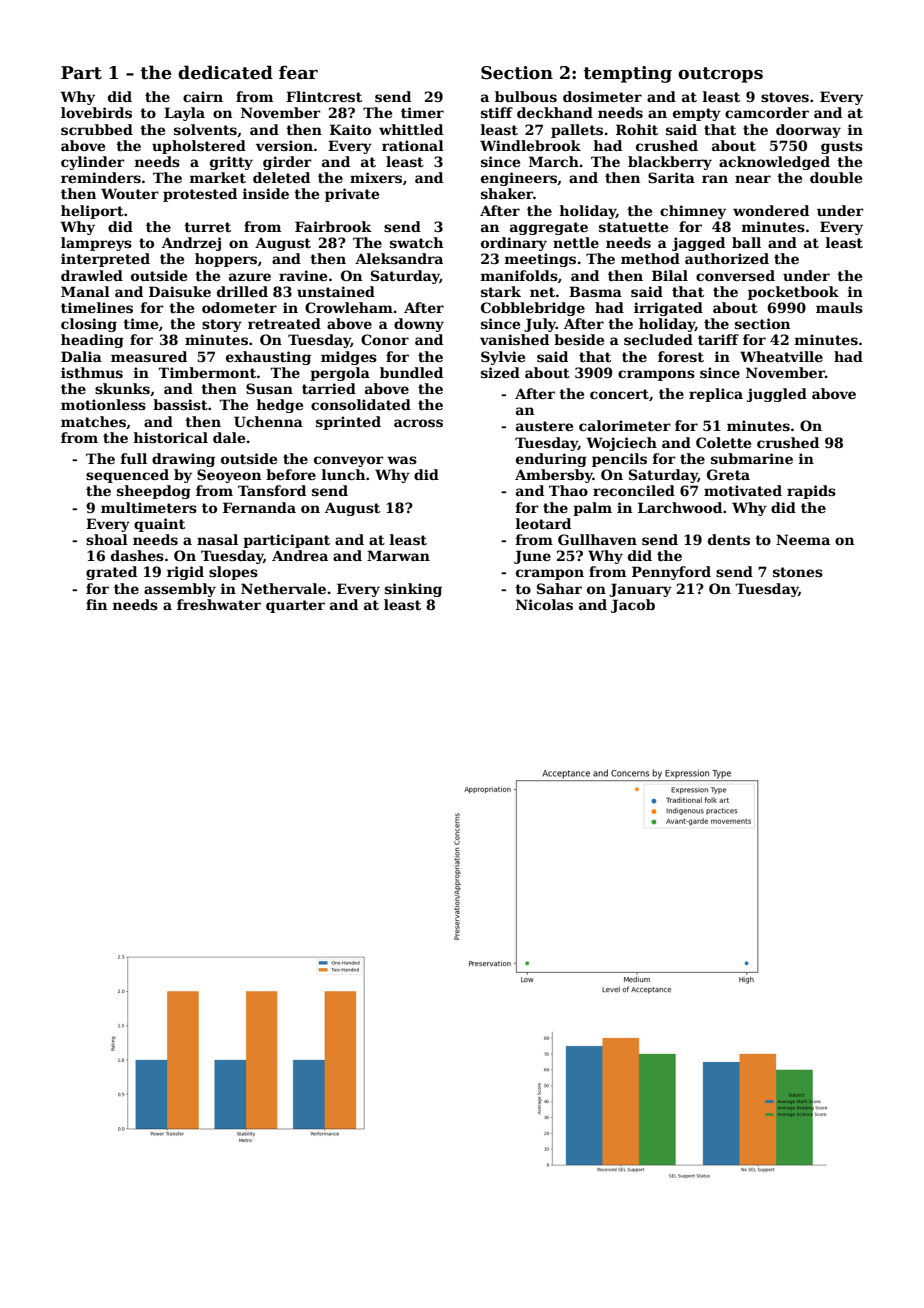  I want to click on lampreys, so click(96, 244).
